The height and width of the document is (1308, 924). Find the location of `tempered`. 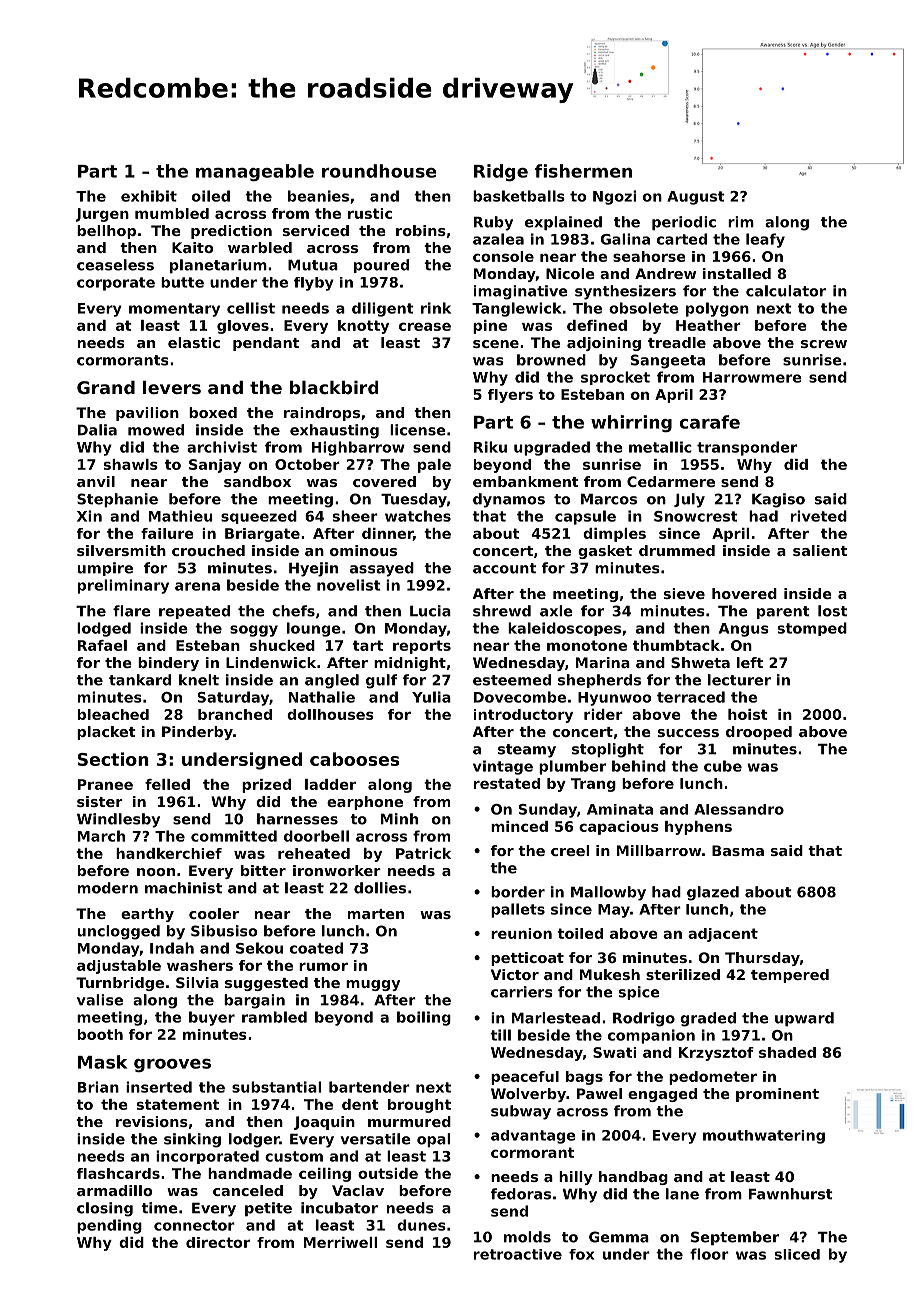

tempered is located at coordinates (790, 976).
